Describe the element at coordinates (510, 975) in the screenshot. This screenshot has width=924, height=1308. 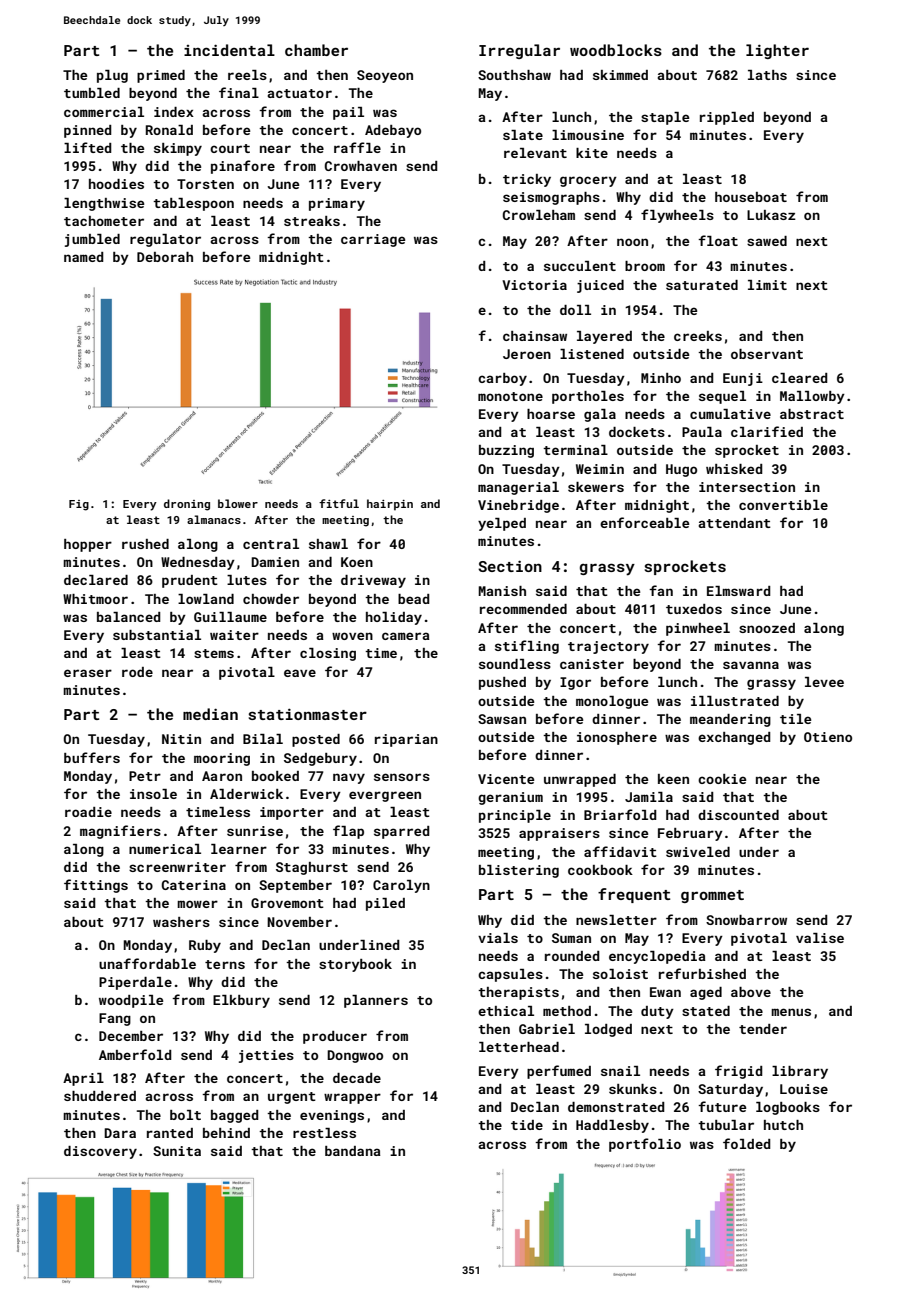
I see `capsules` at that location.
